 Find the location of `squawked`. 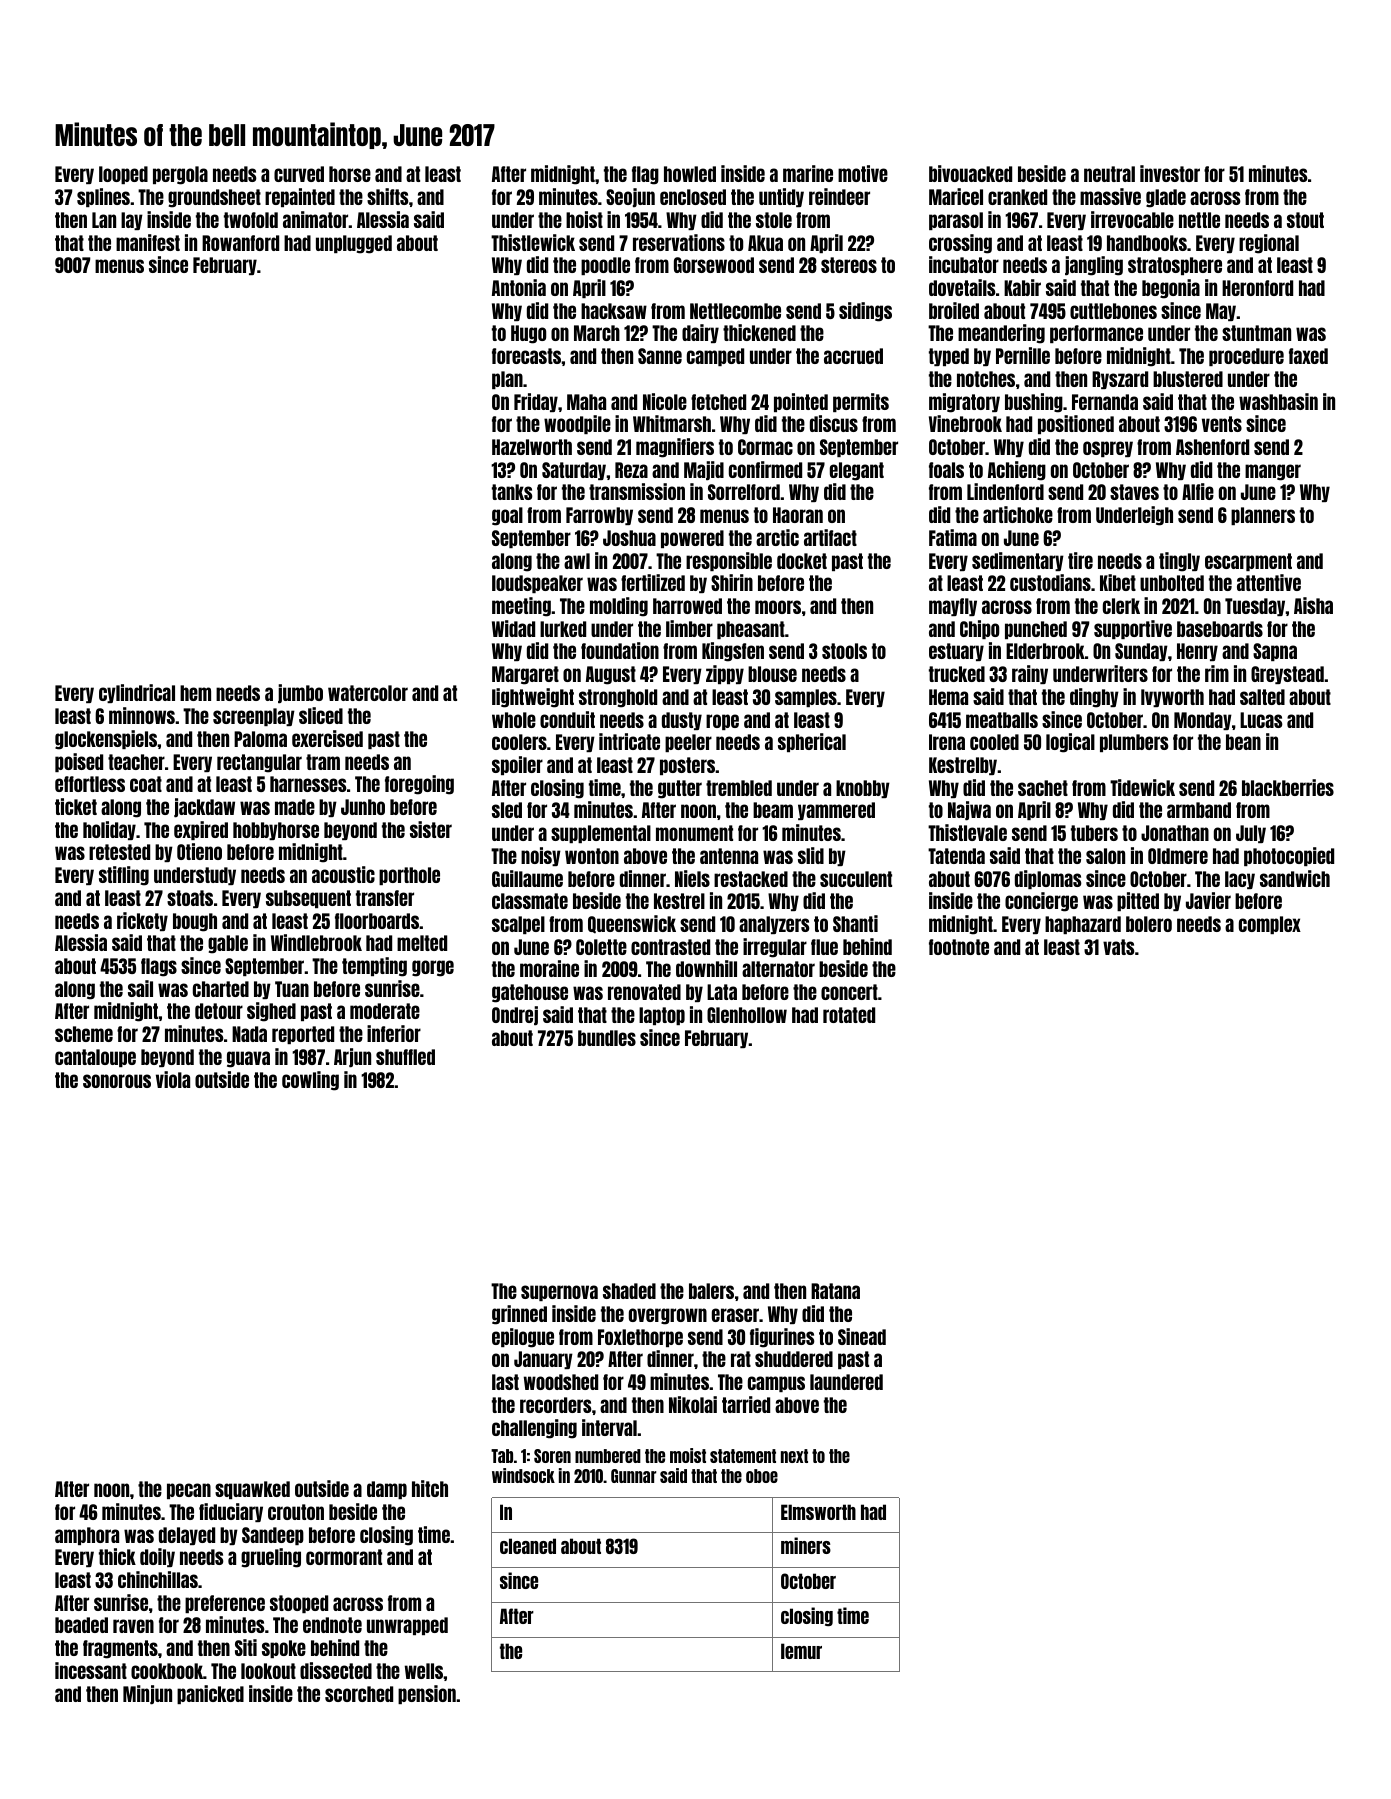

squawked is located at coordinates (252, 1490).
